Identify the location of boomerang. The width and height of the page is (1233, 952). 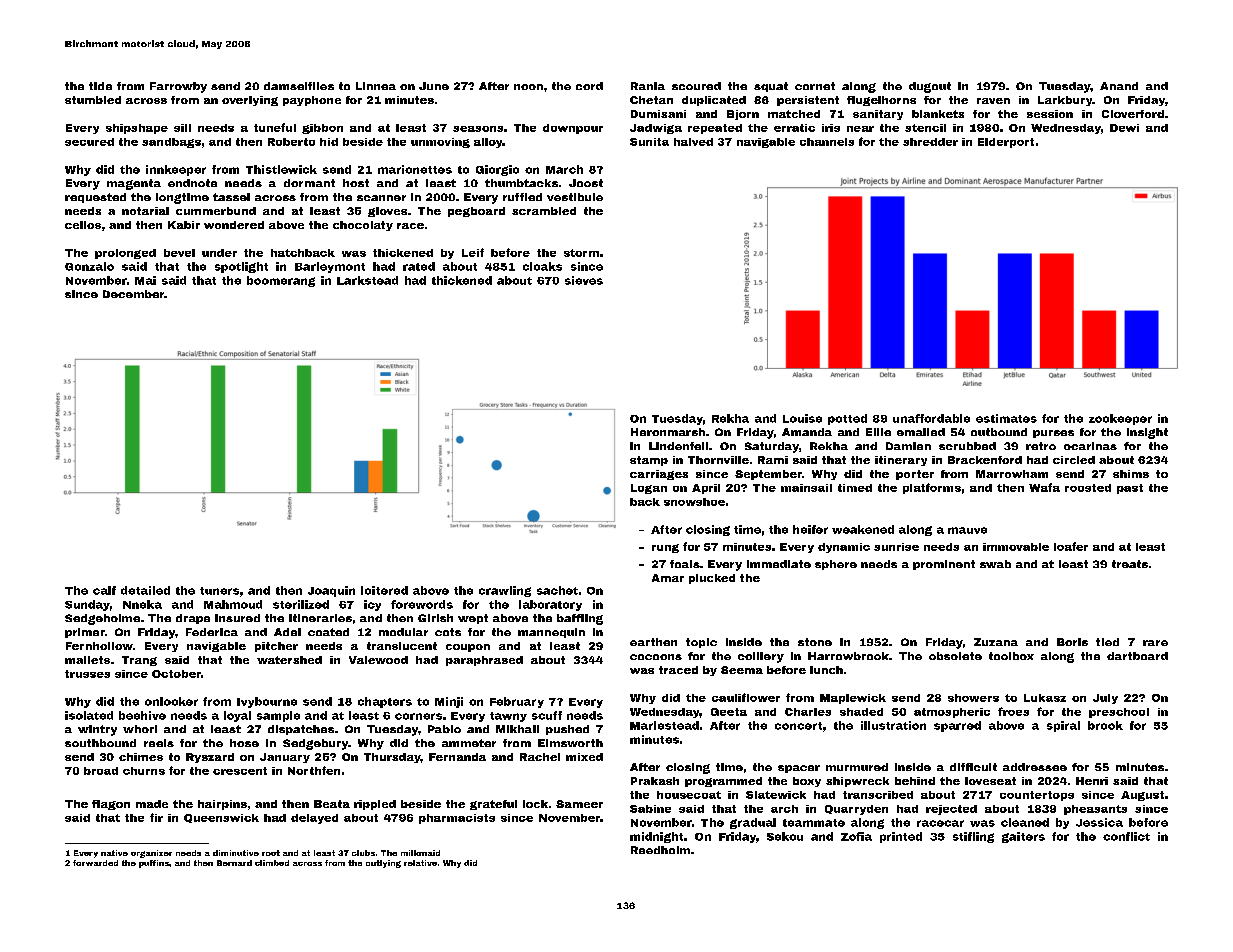
(281, 281).
